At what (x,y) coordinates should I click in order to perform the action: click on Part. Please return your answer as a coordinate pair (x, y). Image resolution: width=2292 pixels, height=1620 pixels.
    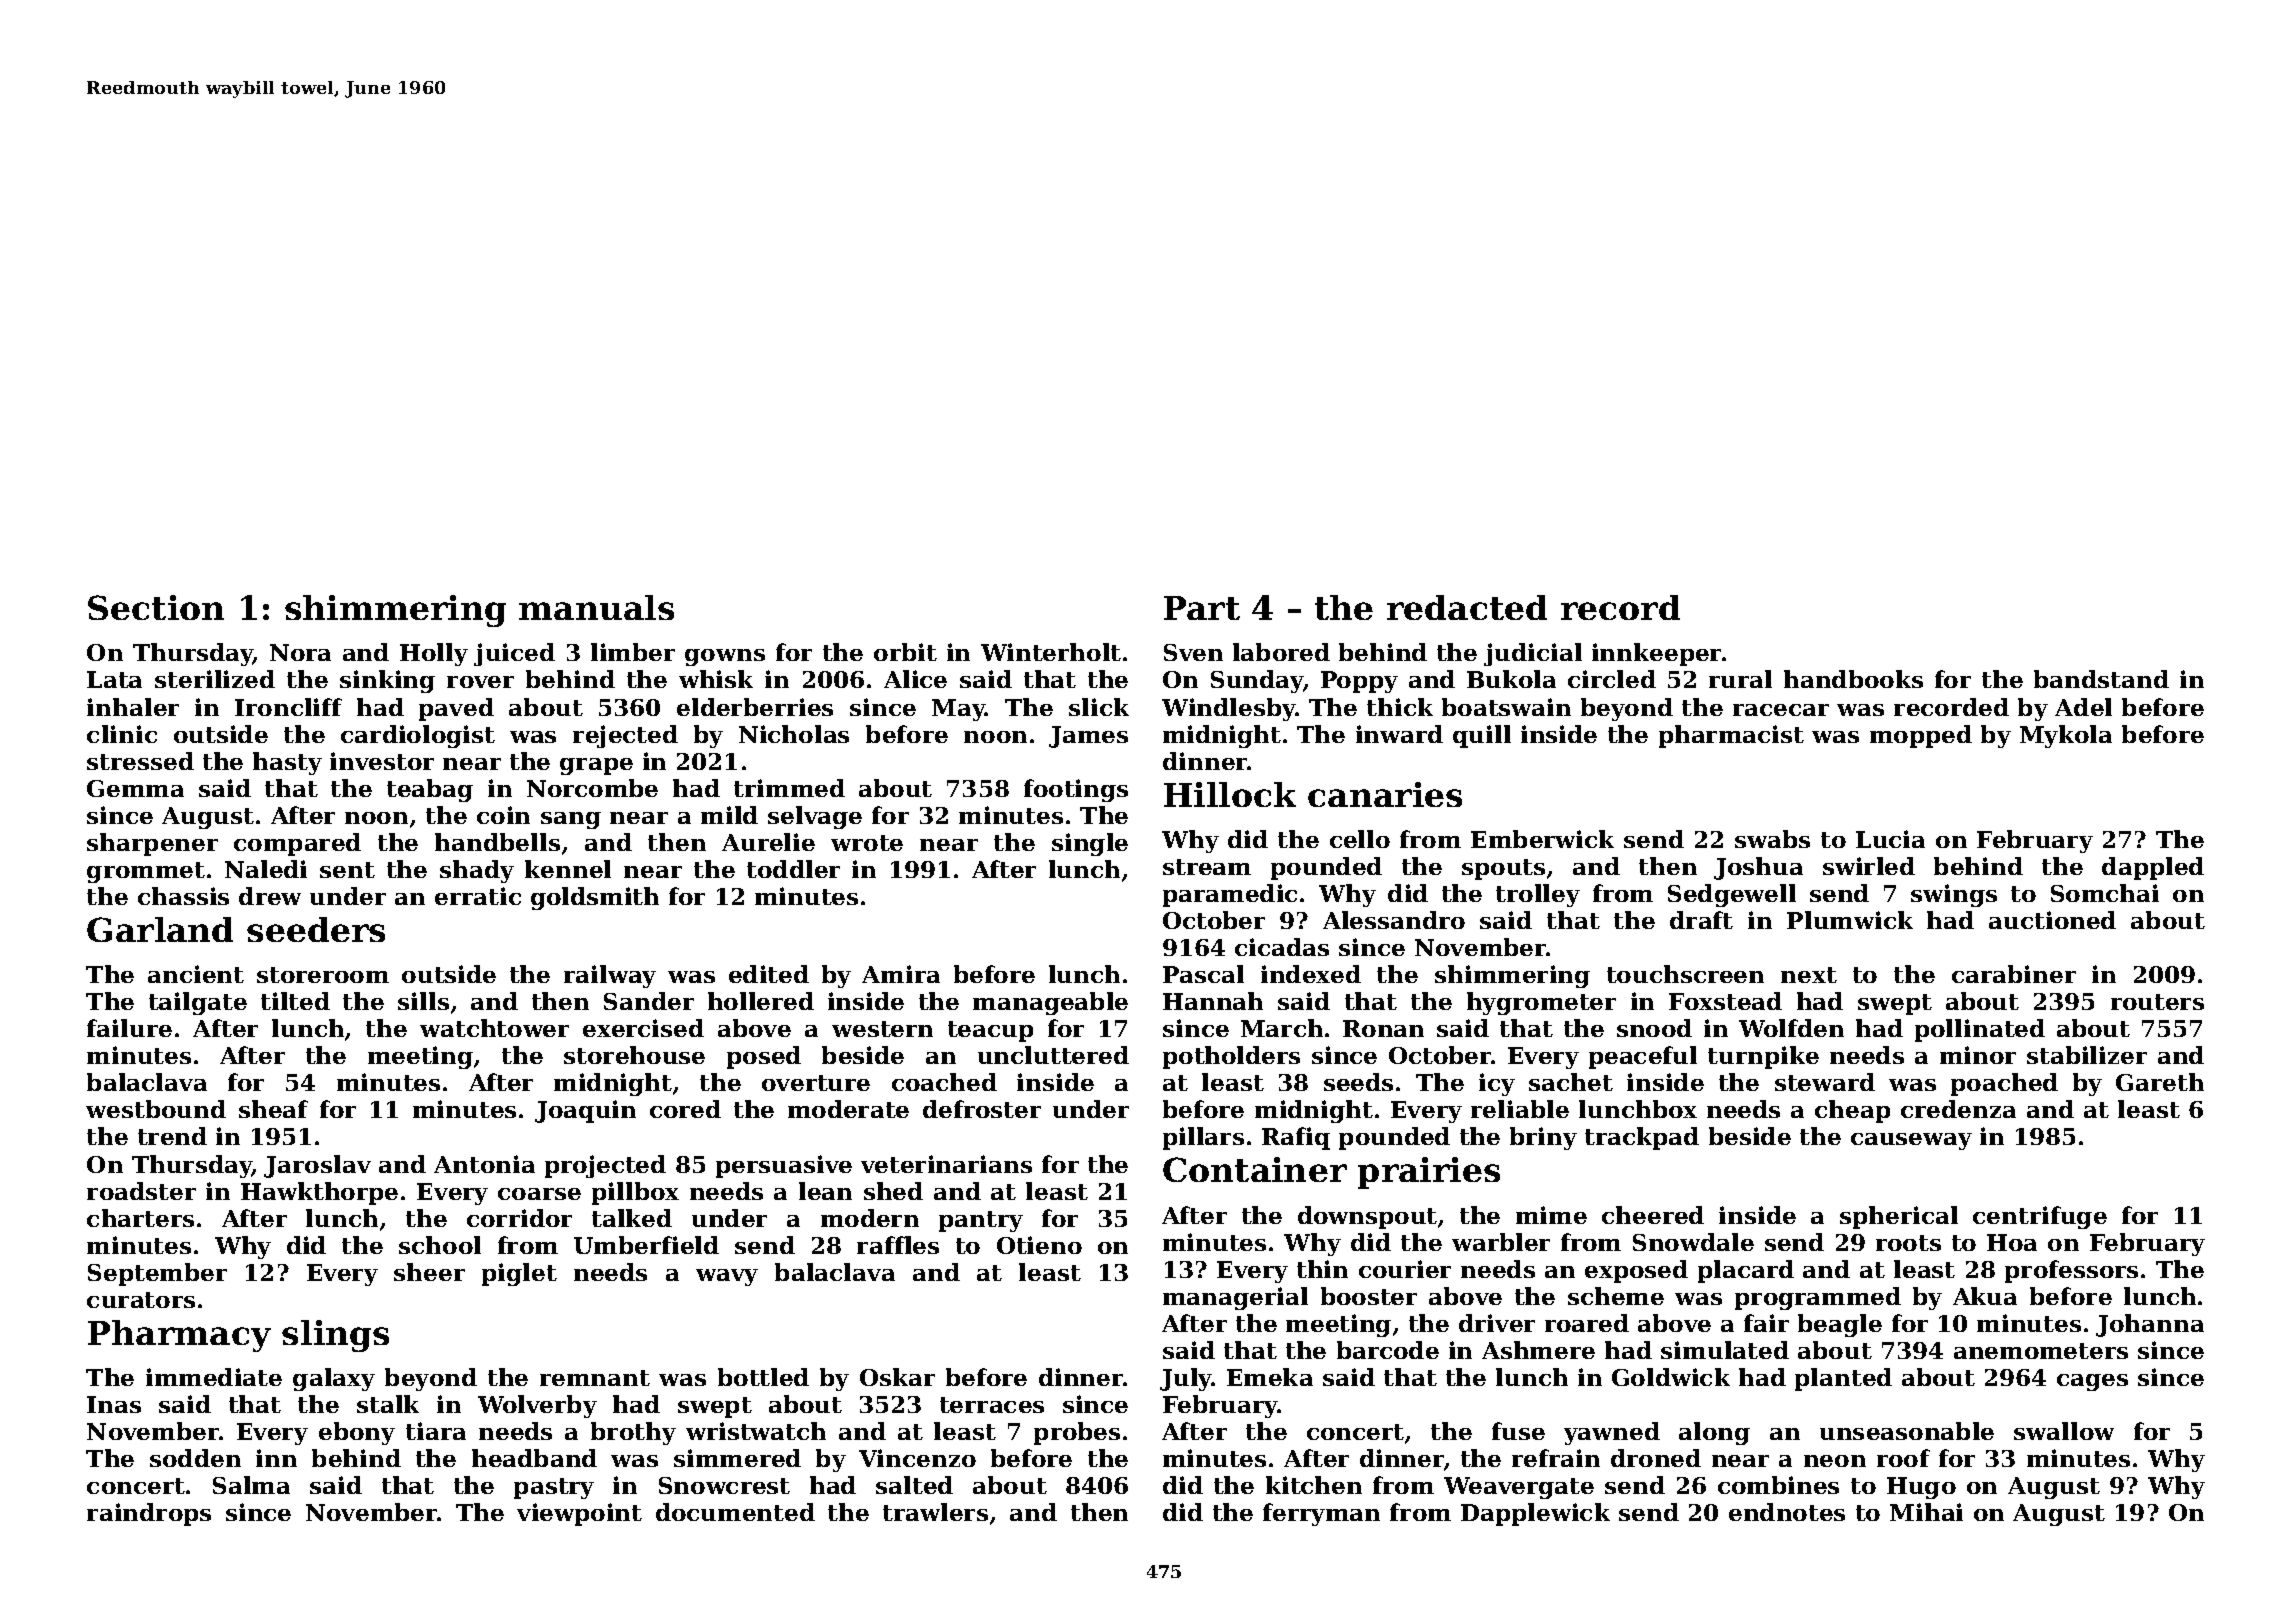
    Looking at the image, I should click on (1202, 608).
